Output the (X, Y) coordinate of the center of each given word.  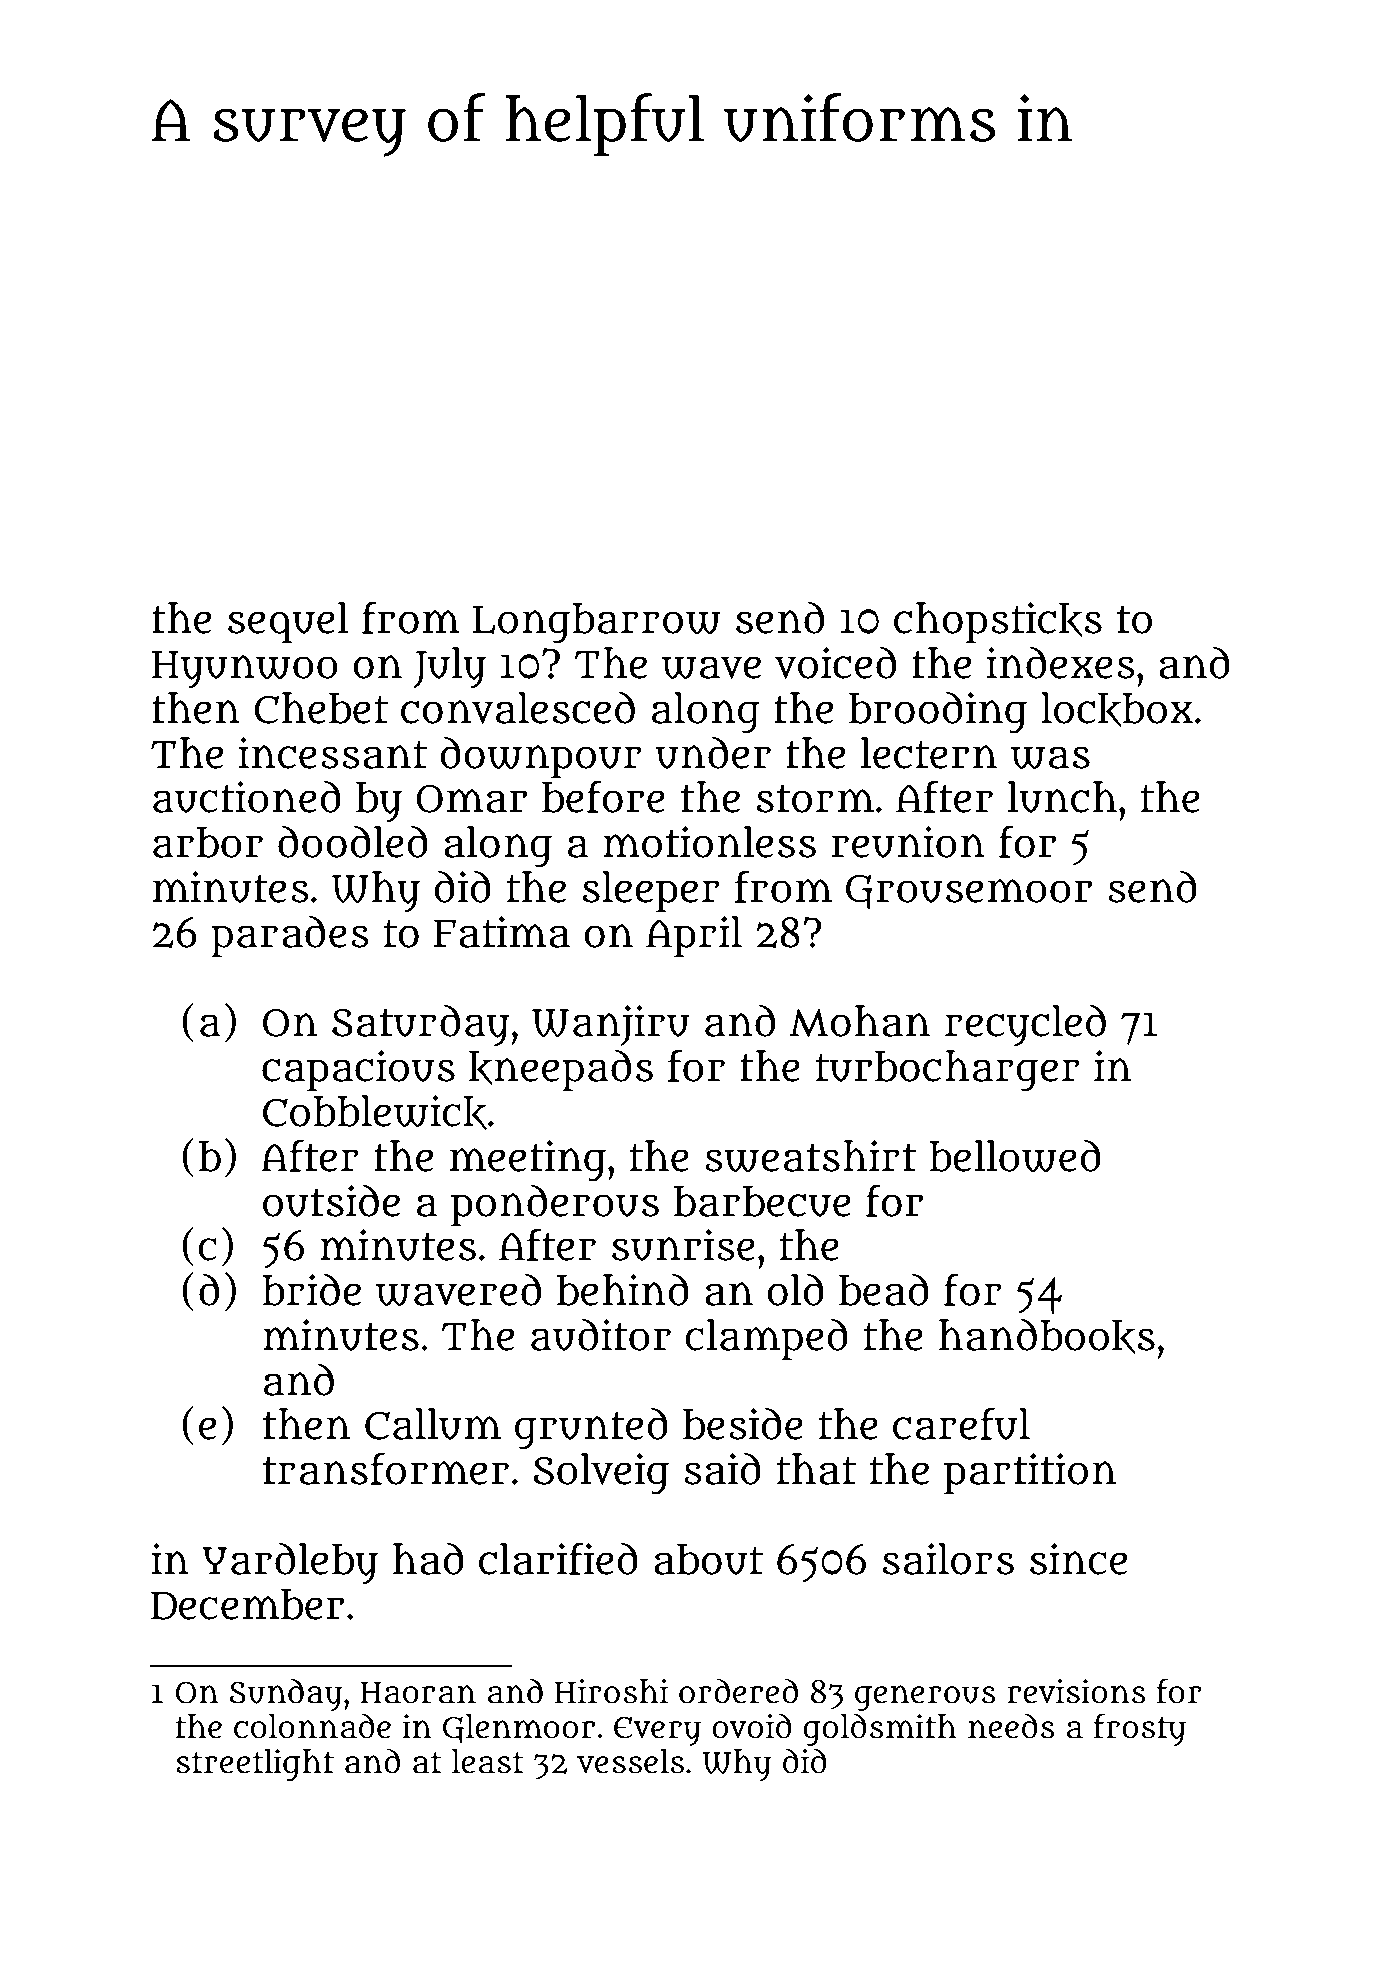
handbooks (1047, 1336)
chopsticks (998, 622)
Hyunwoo (245, 670)
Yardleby (290, 1563)
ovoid (752, 1726)
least (488, 1761)
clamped (766, 1339)
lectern (929, 753)
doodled (353, 841)
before (603, 796)
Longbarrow (597, 623)
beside (743, 1424)
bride (311, 1289)
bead (884, 1290)
